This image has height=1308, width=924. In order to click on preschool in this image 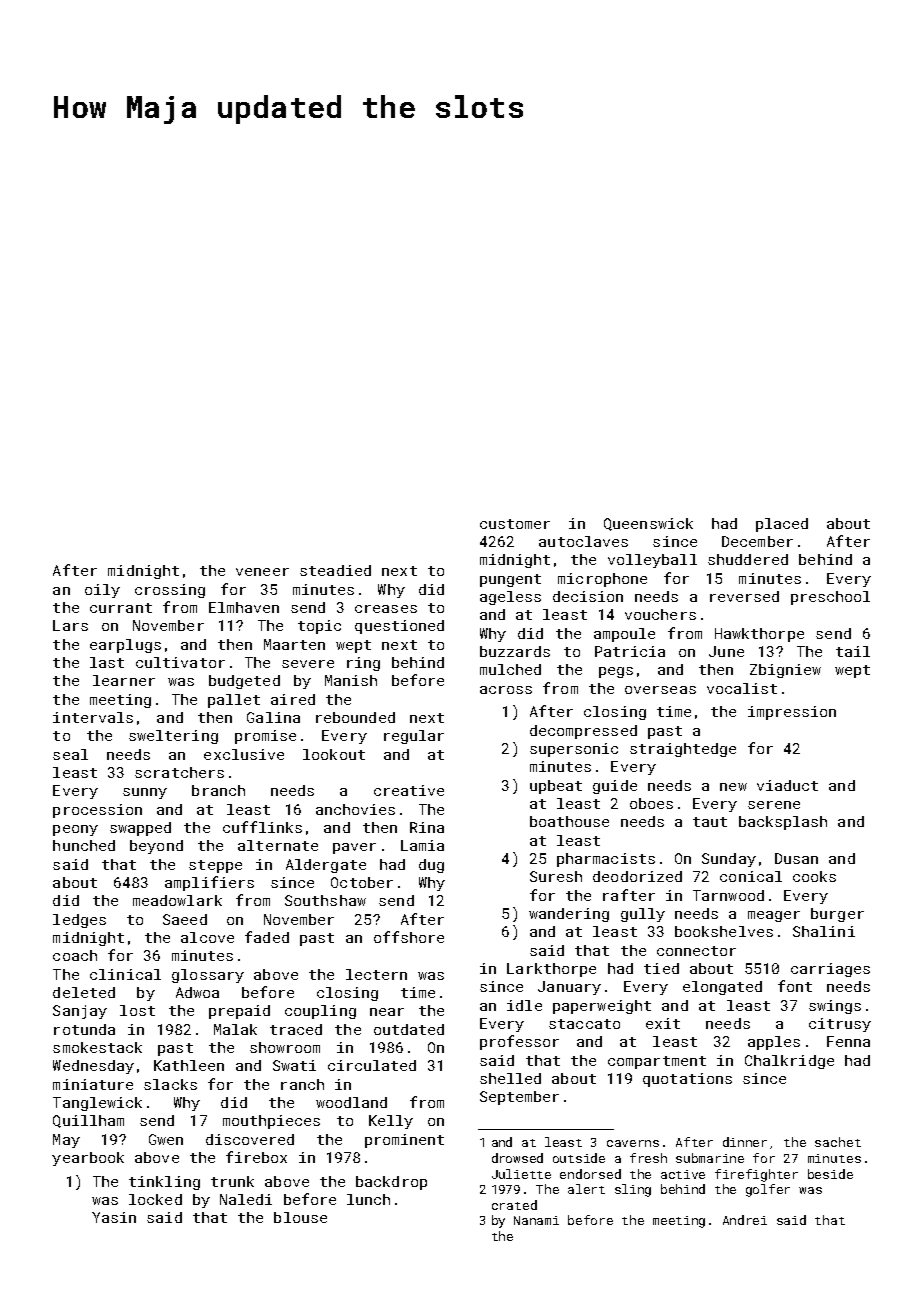, I will do `click(830, 598)`.
